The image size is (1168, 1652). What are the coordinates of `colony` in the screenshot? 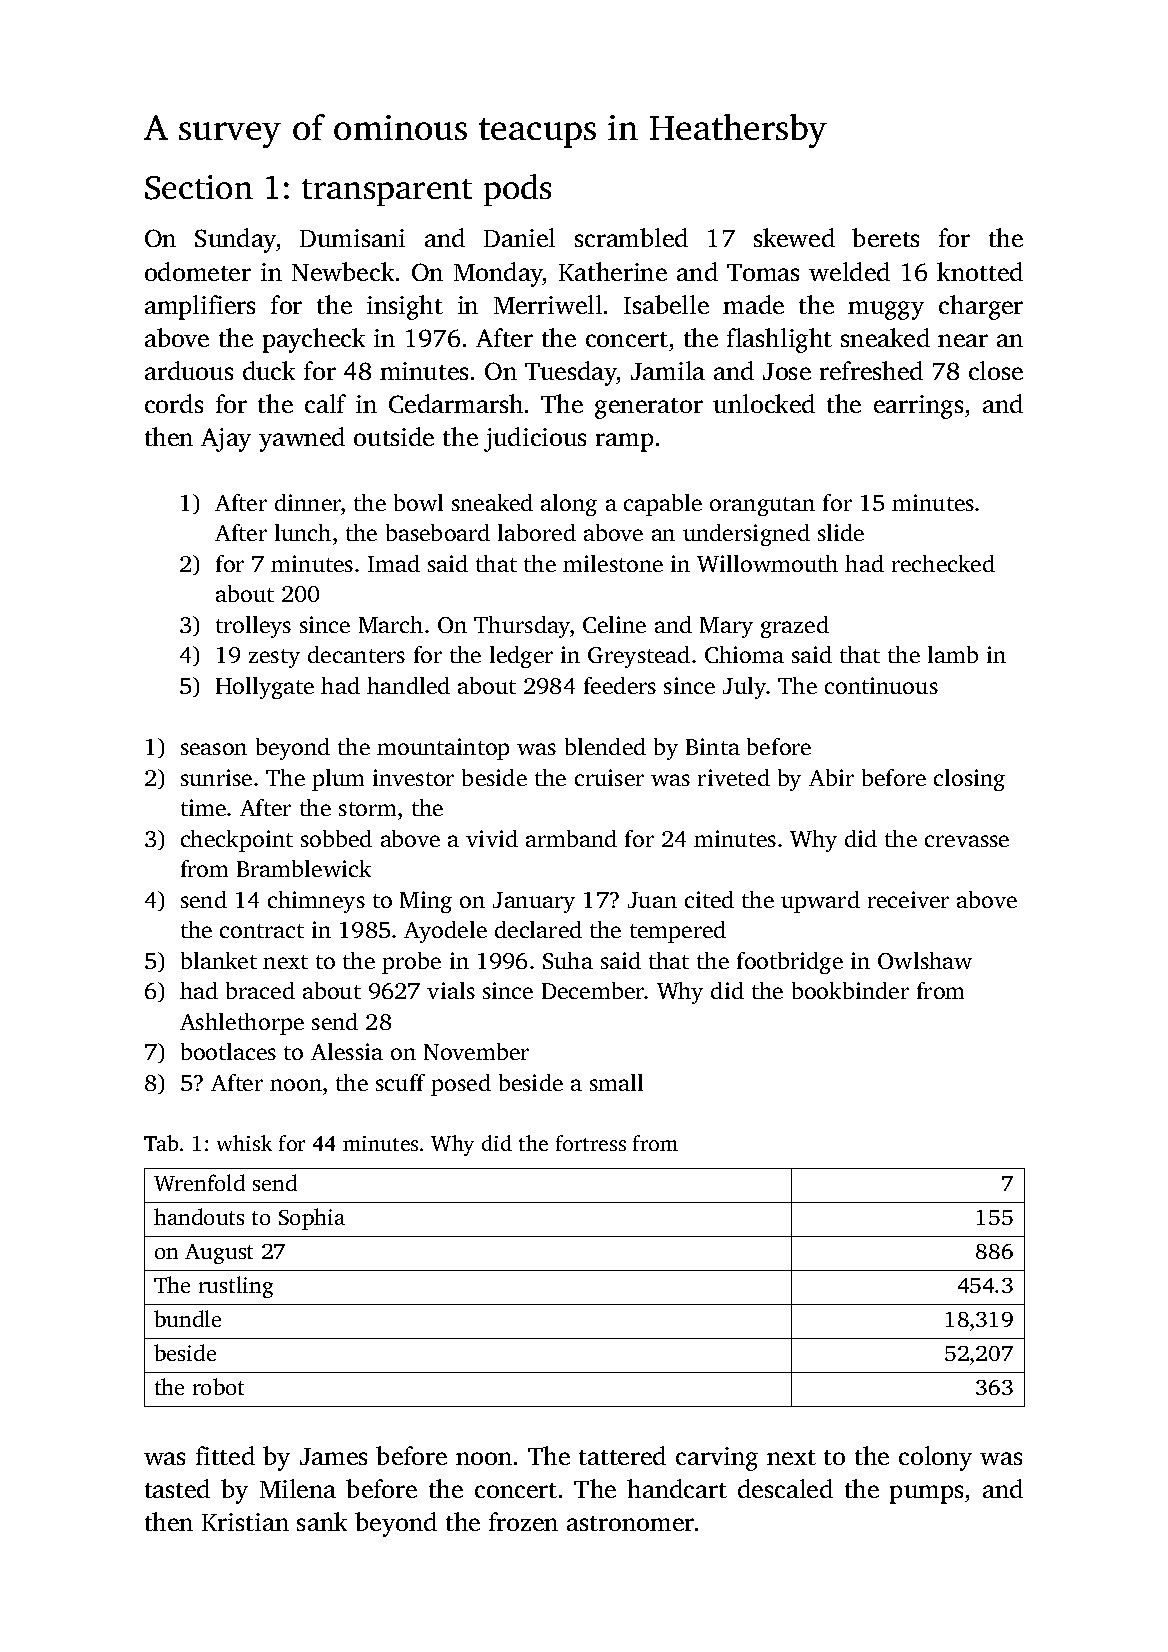 It's located at (935, 1458).
